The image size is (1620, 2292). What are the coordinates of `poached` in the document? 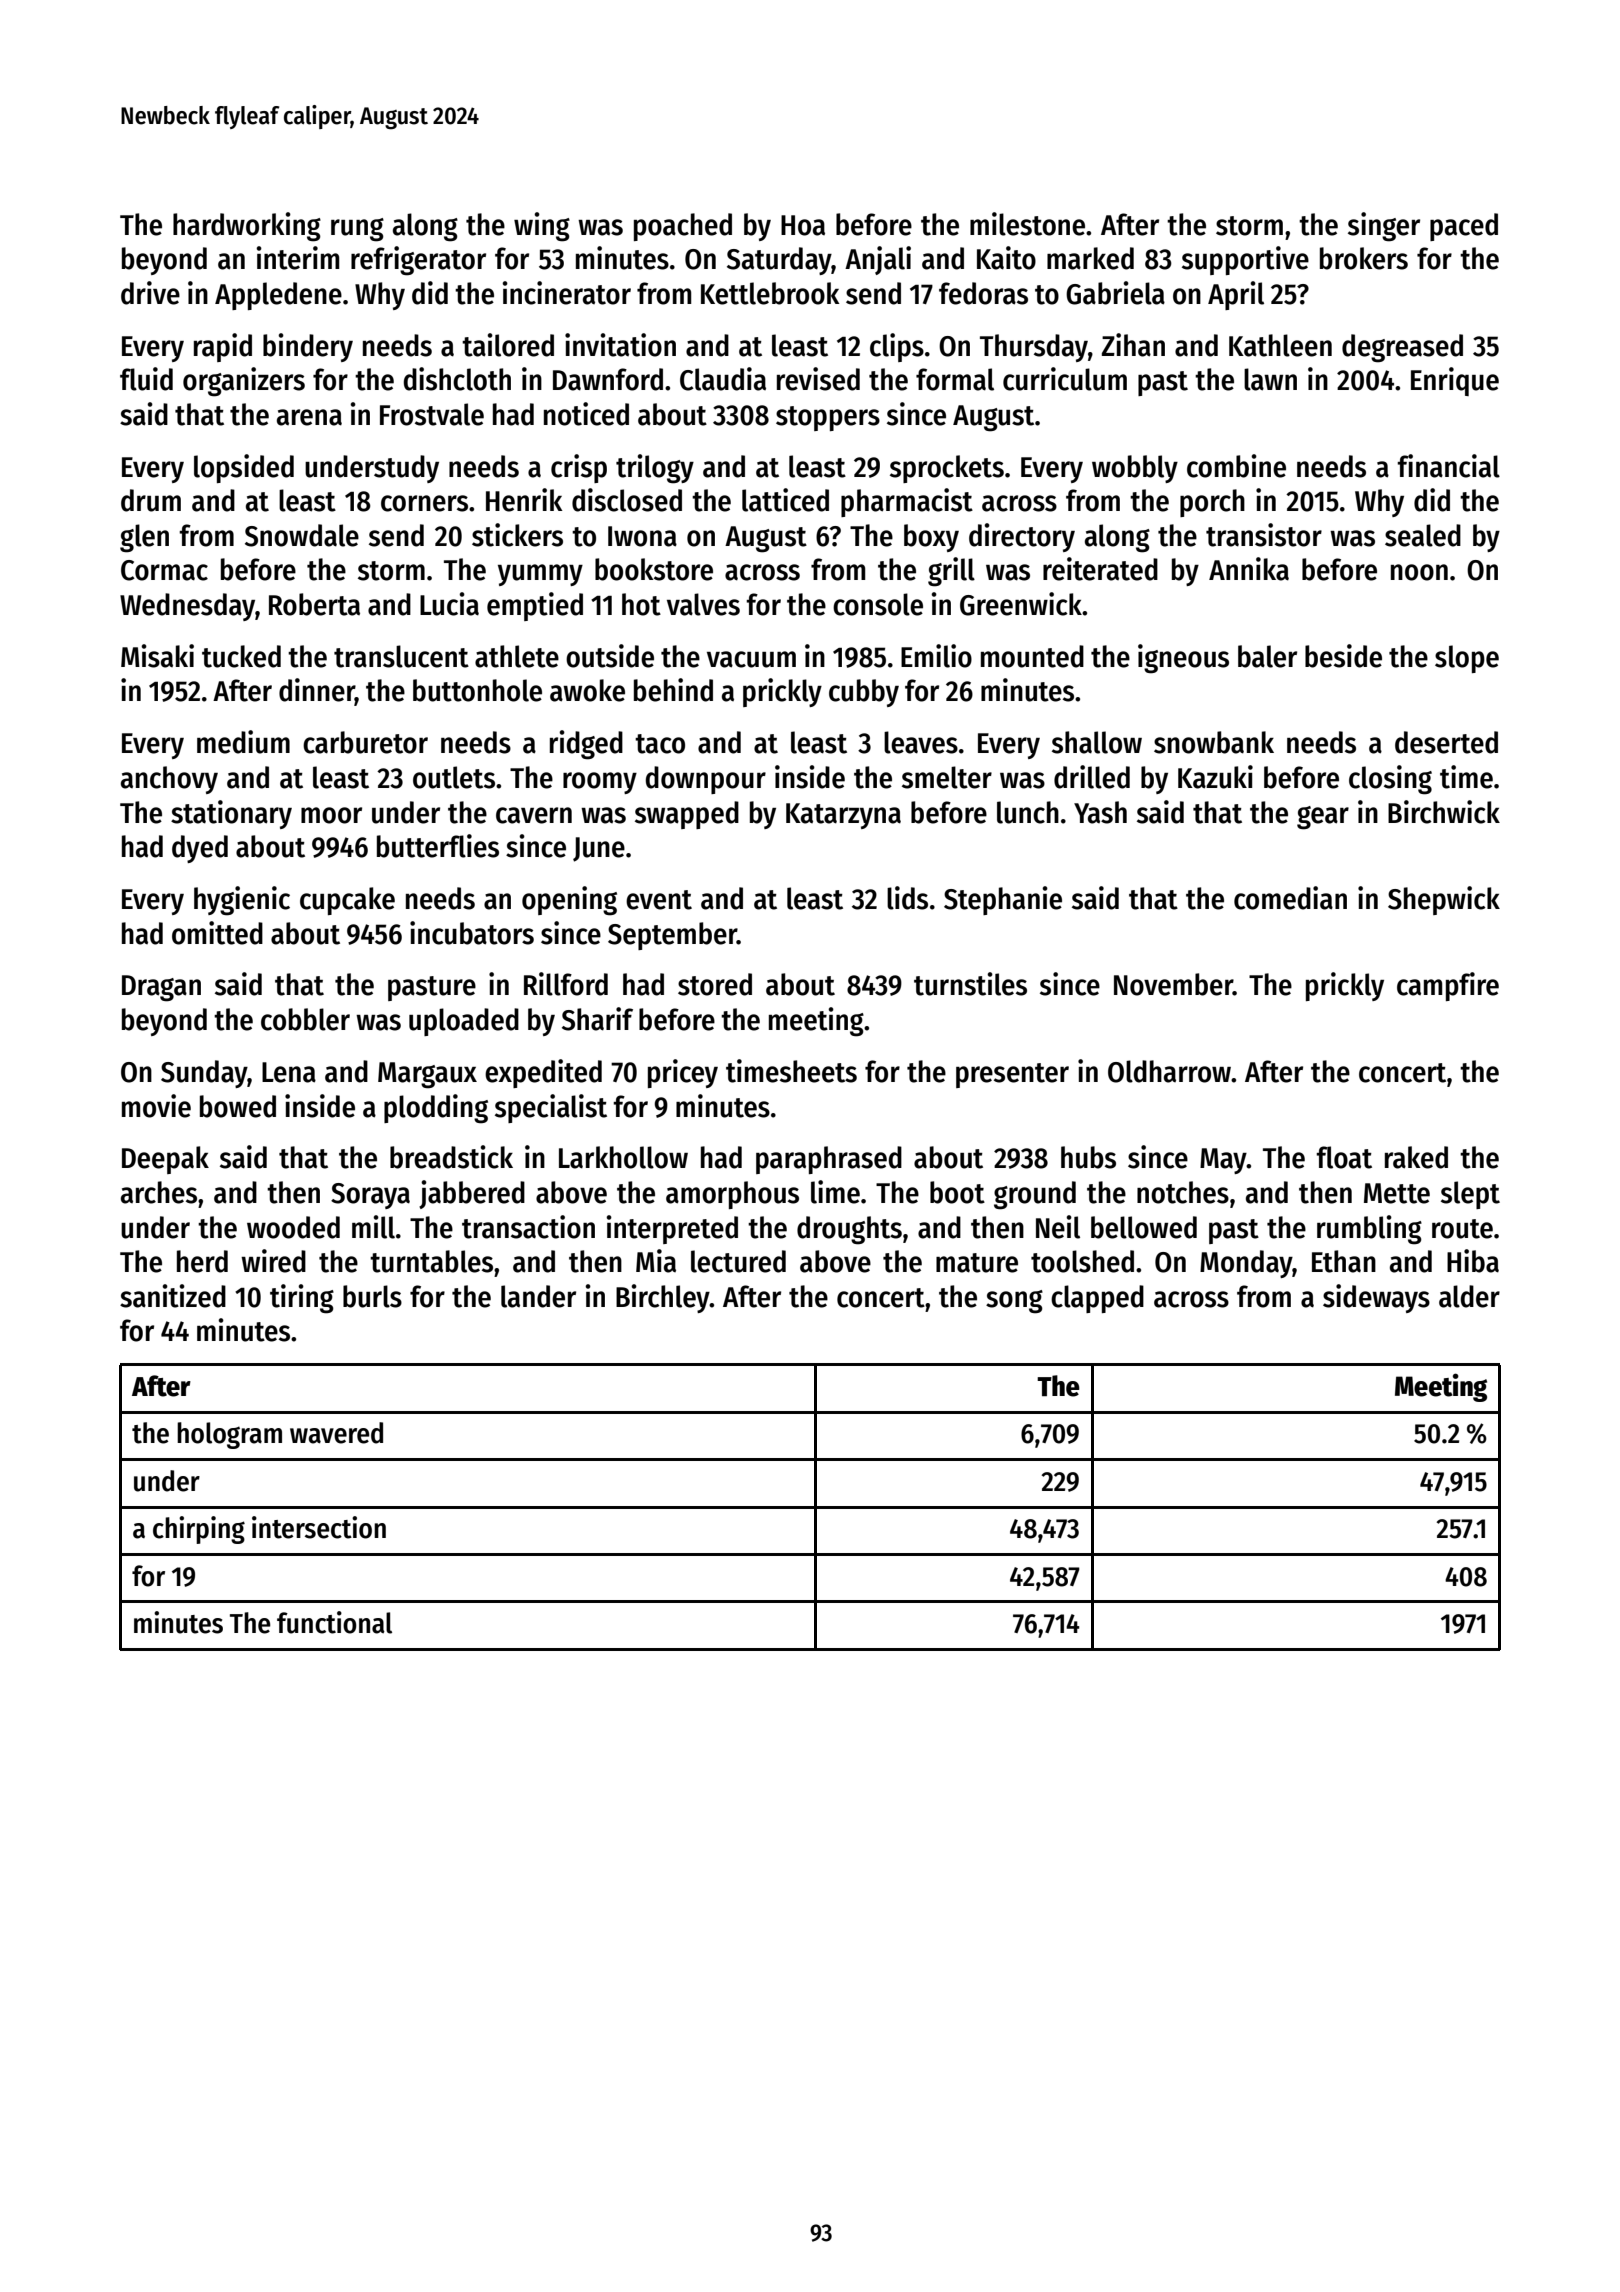 It's located at (683, 227).
